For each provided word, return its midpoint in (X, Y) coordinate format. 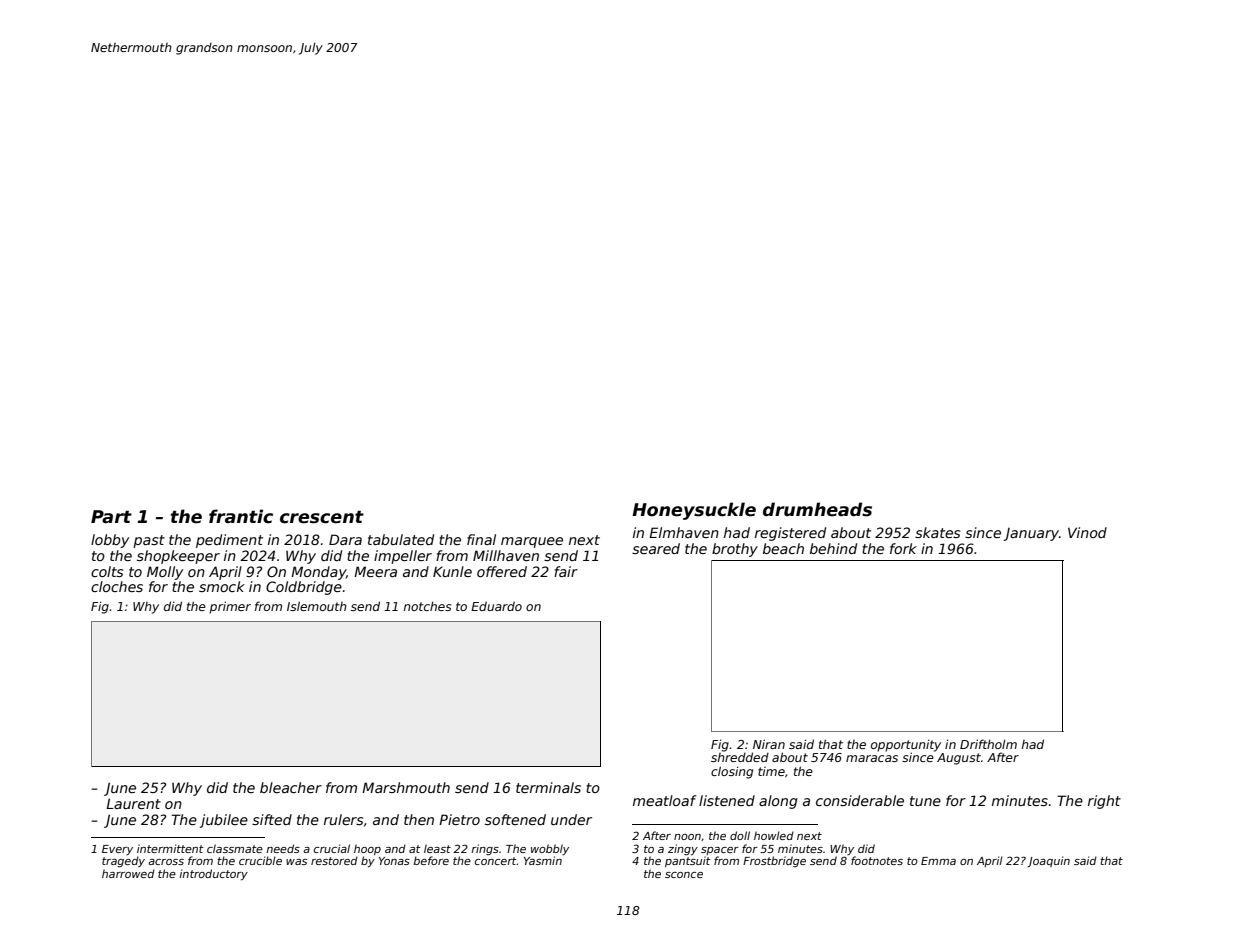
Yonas (394, 861)
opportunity (906, 745)
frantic (241, 516)
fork (903, 548)
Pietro (459, 819)
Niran (769, 744)
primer (230, 607)
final (481, 539)
